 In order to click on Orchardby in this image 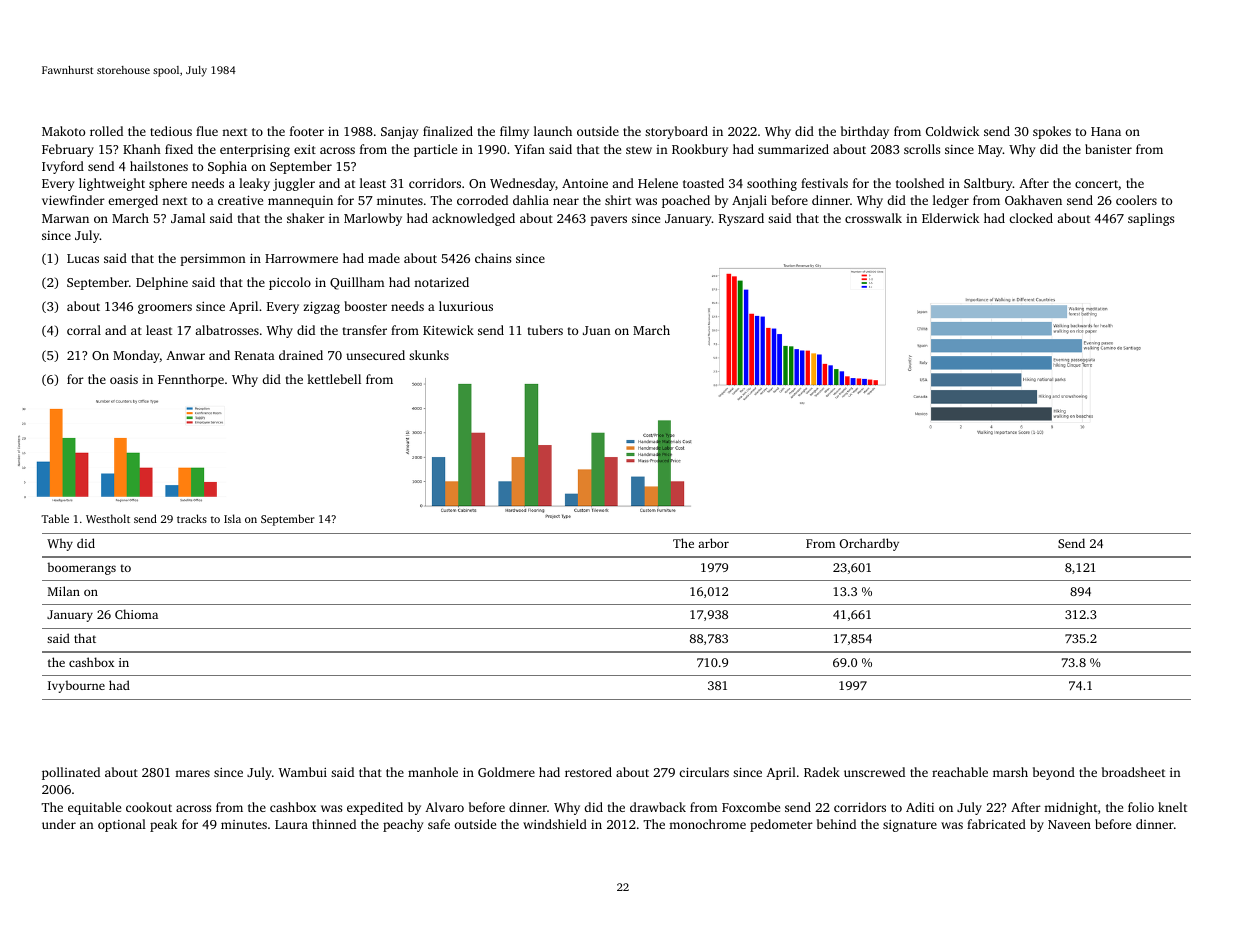, I will do `click(869, 544)`.
